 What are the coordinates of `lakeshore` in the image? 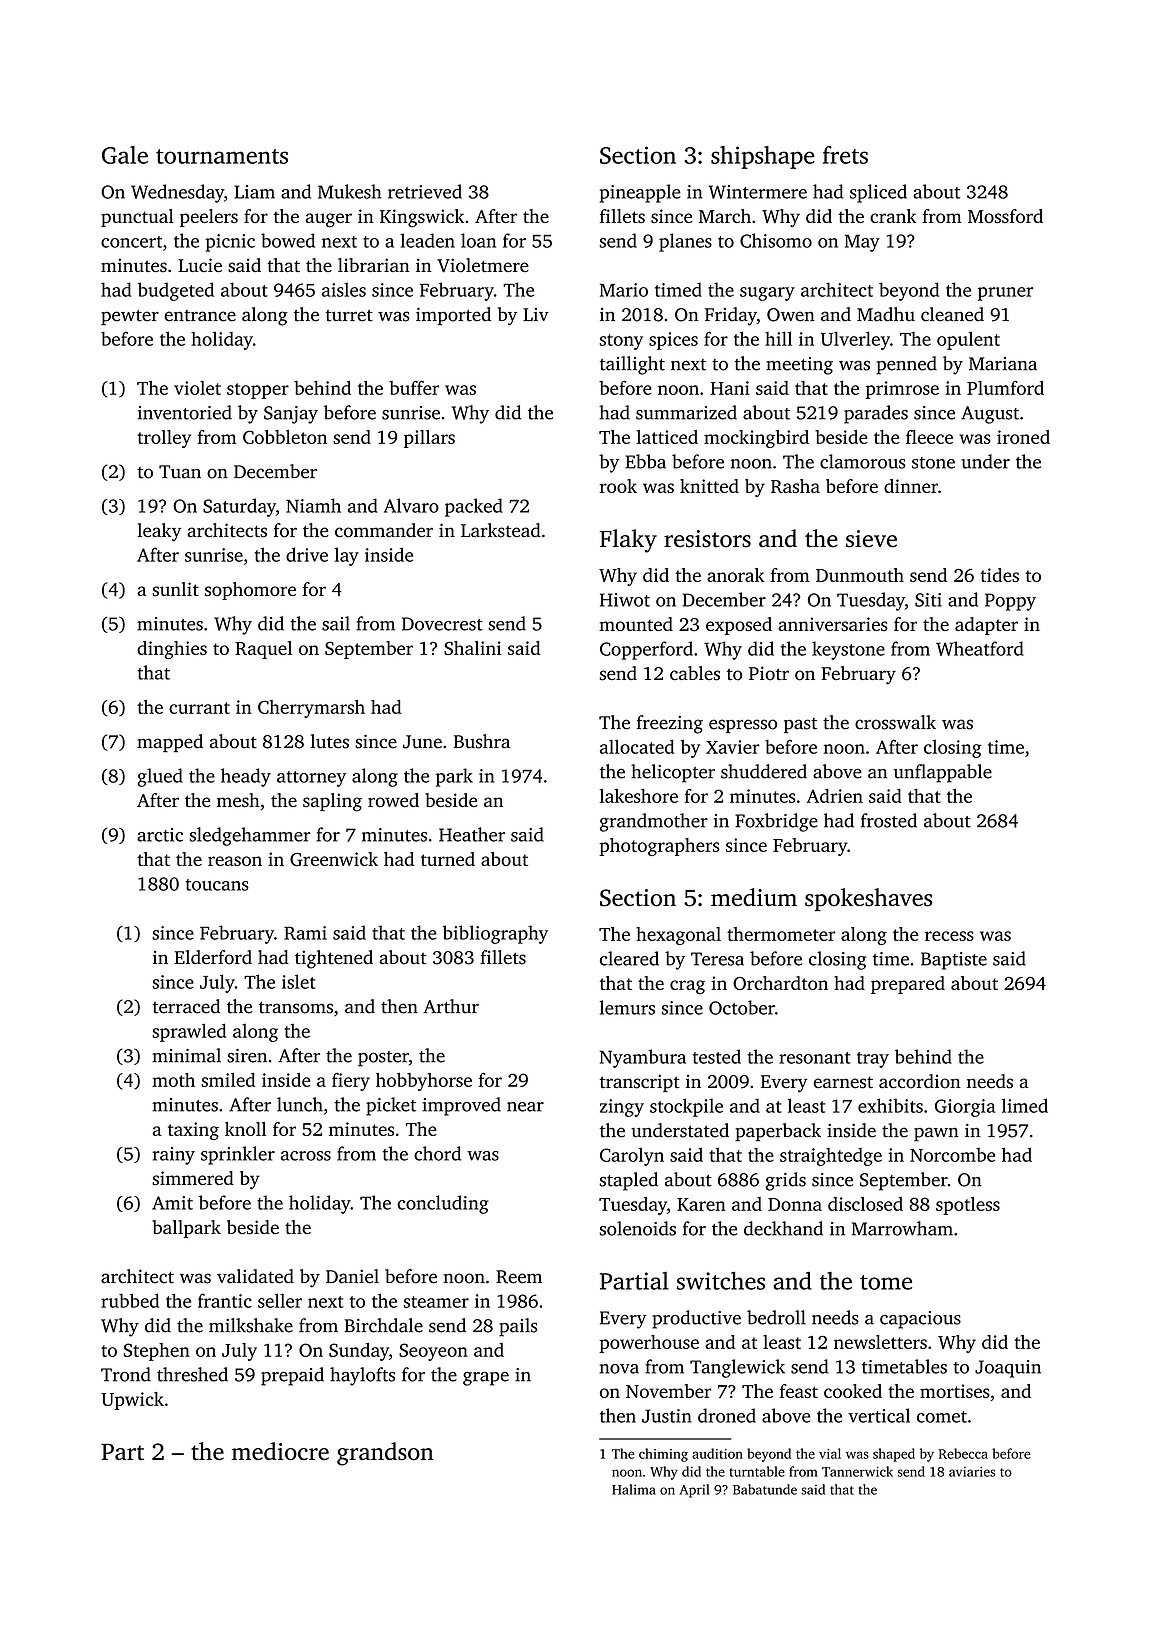 It's located at (639, 796).
